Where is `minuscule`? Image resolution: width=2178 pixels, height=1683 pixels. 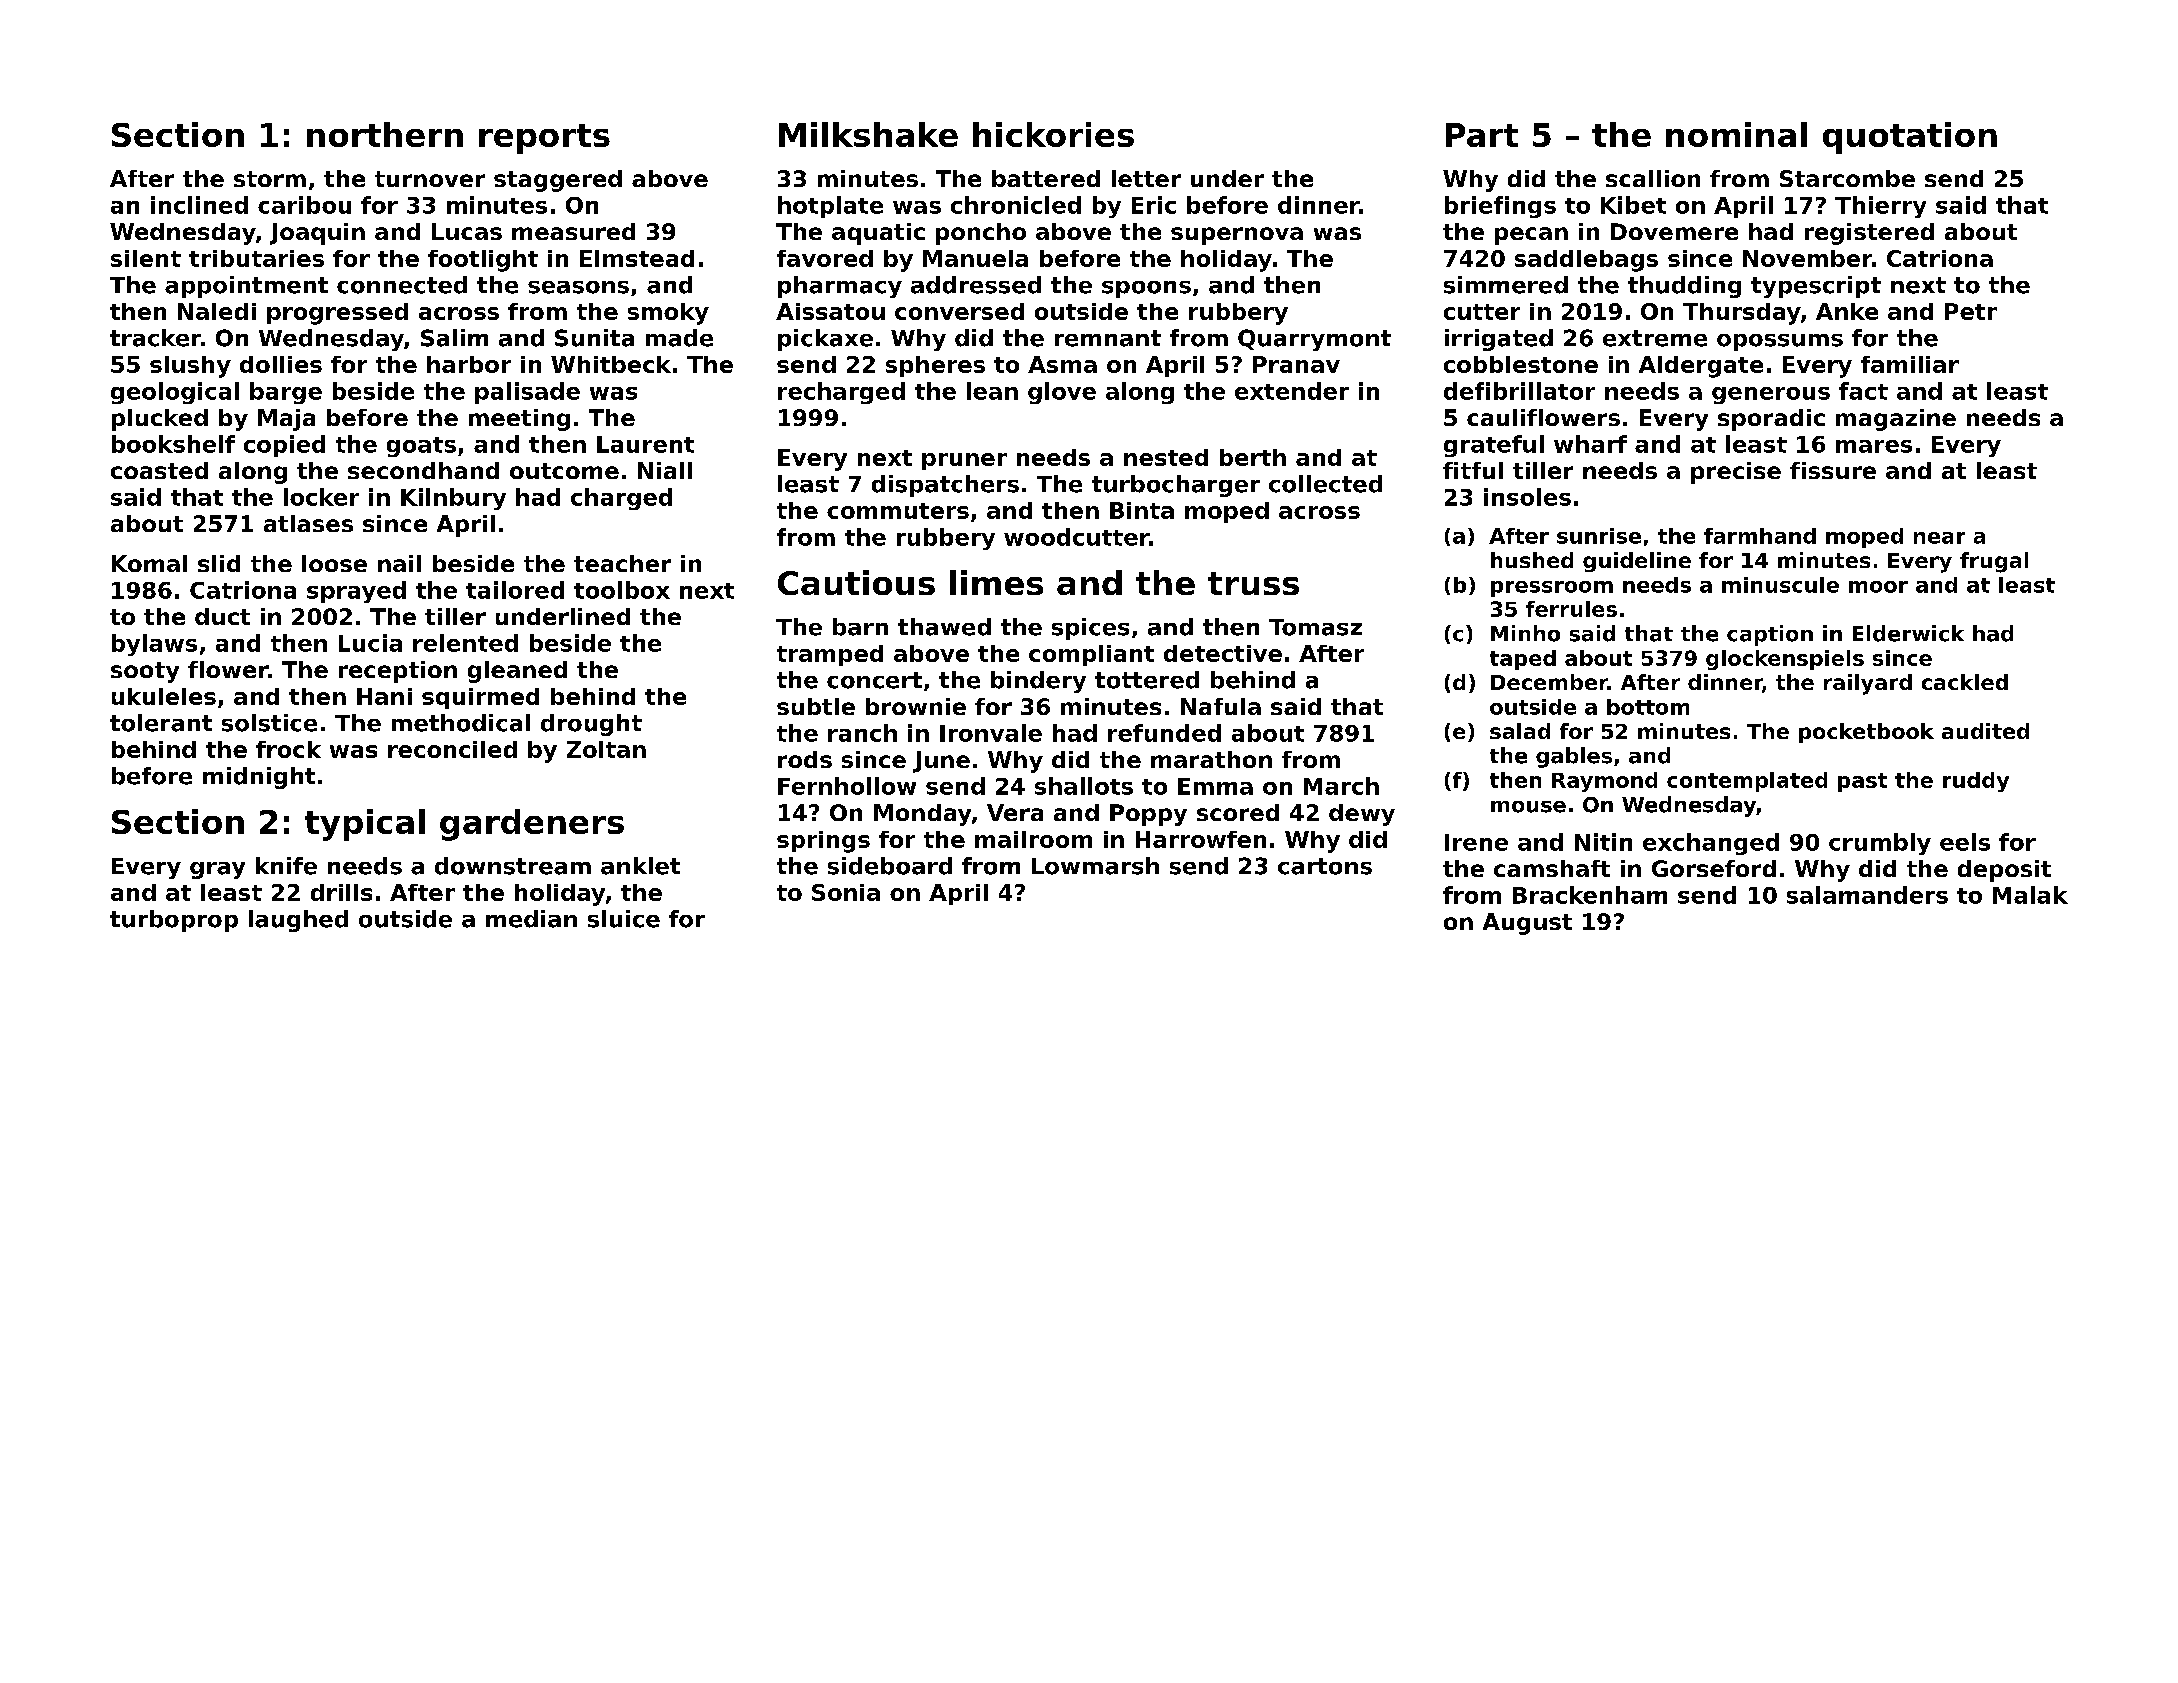 minuscule is located at coordinates (1780, 585).
